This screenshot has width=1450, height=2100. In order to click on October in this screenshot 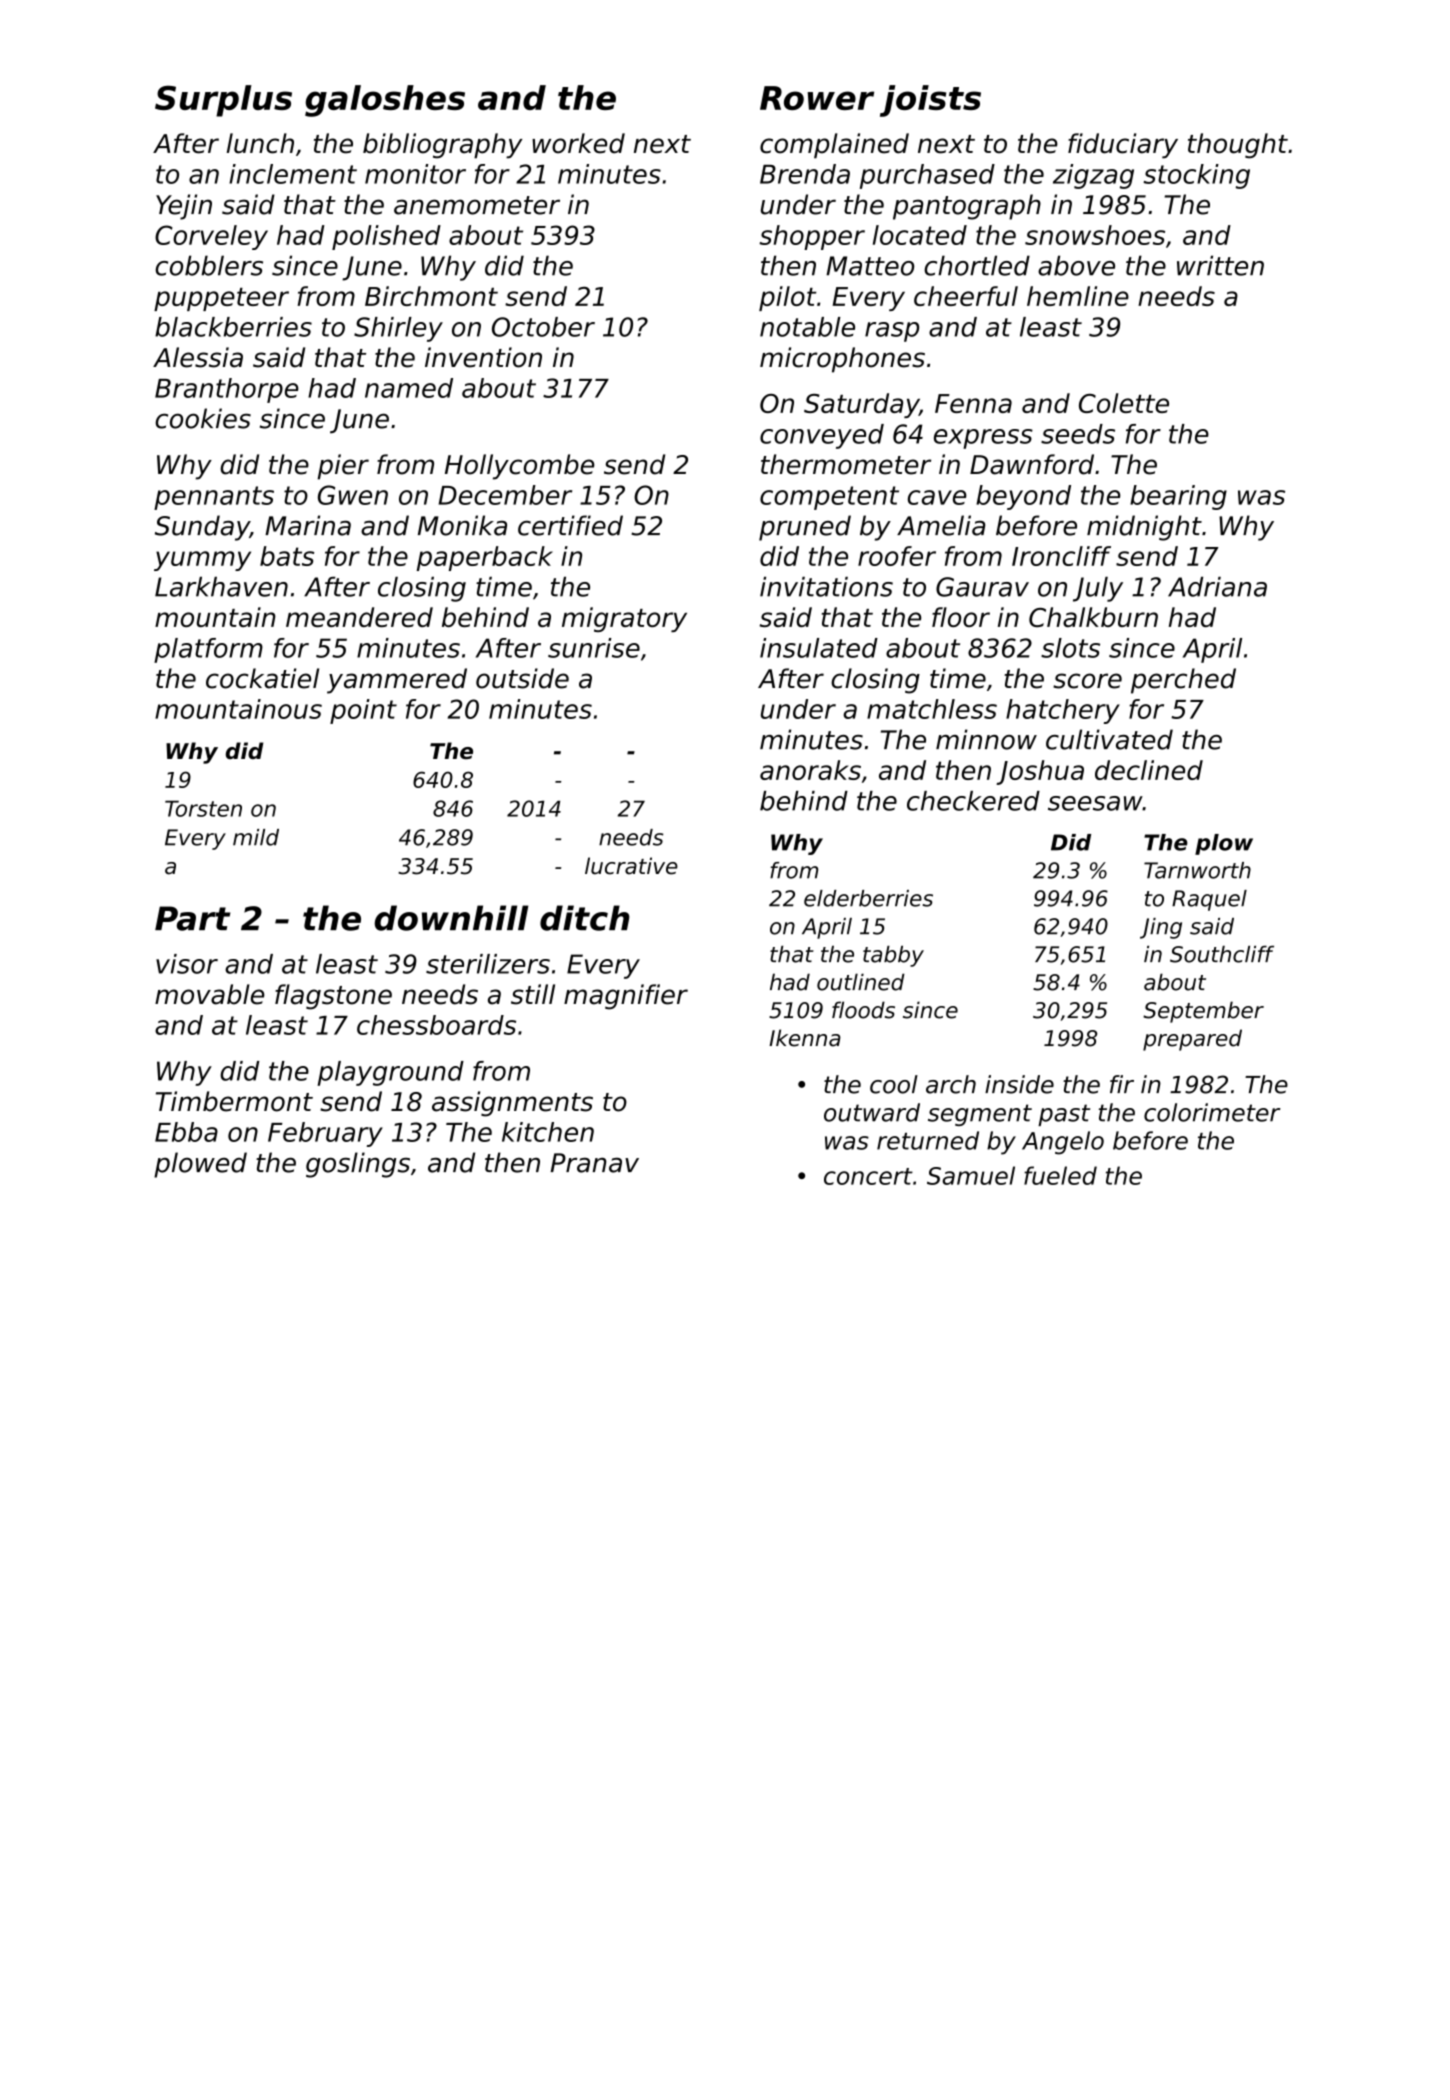, I will do `click(543, 327)`.
